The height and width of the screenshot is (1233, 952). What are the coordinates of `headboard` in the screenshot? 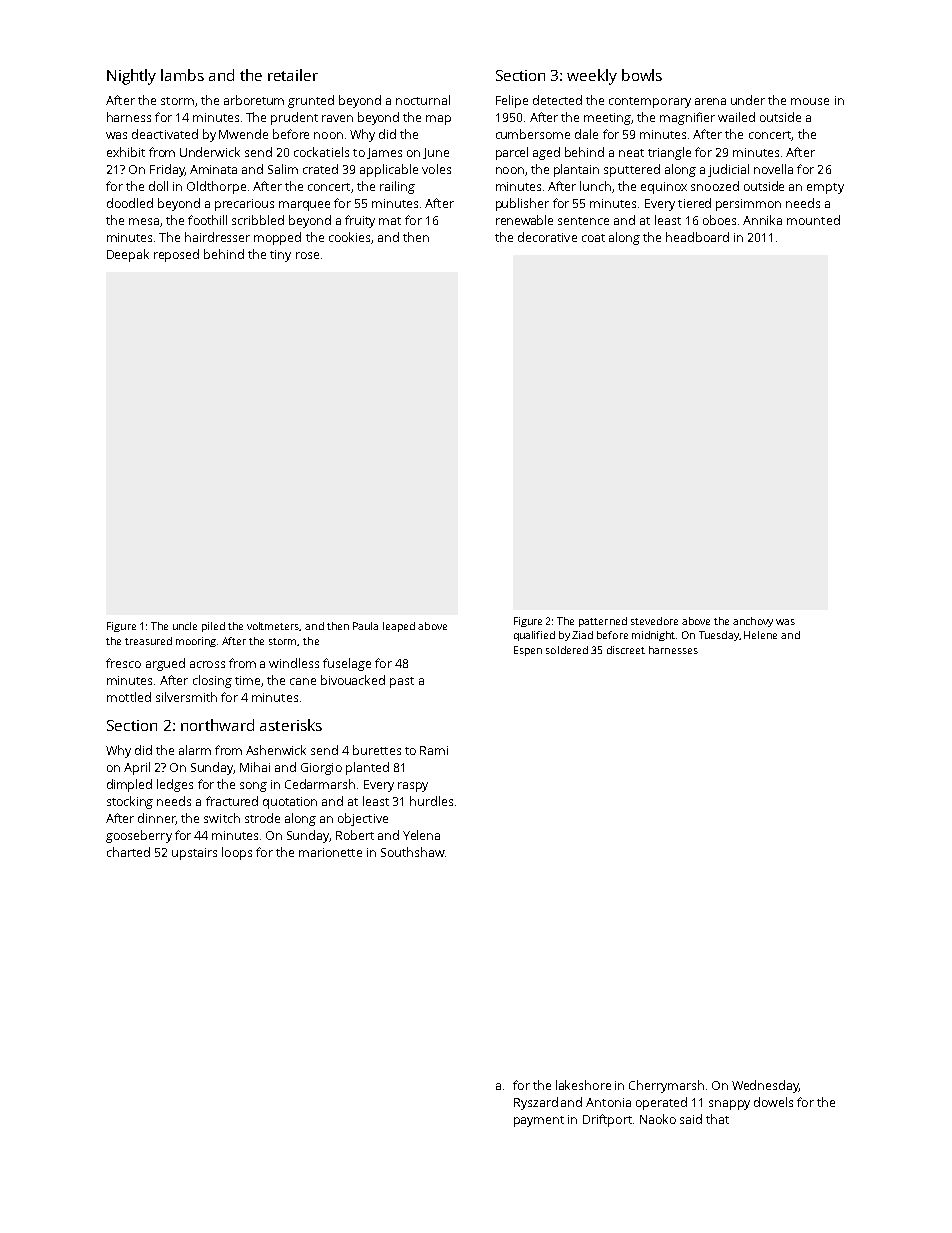 It's located at (697, 237).
